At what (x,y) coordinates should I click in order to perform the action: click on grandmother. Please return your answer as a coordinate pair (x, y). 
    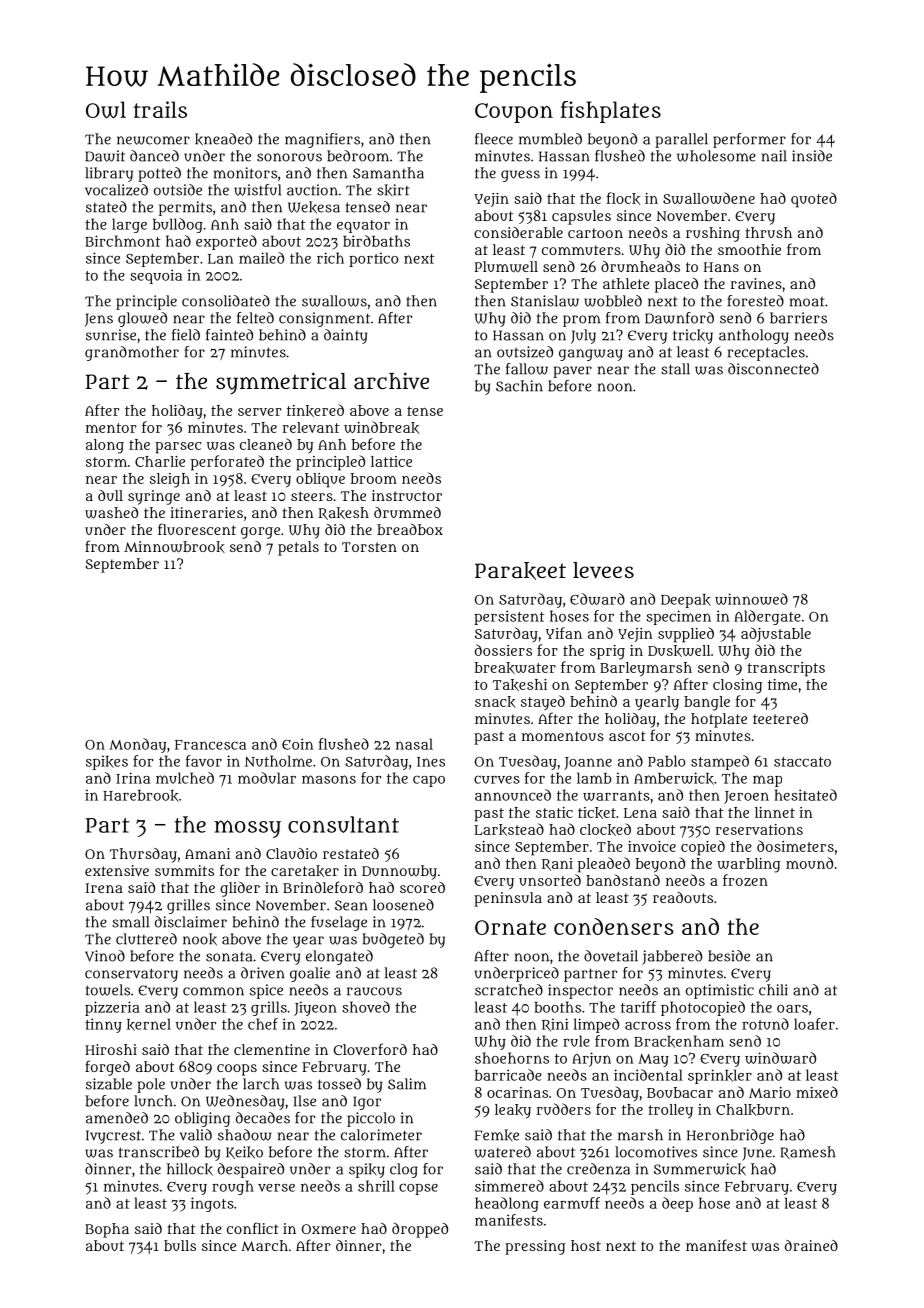
    Looking at the image, I should click on (132, 353).
